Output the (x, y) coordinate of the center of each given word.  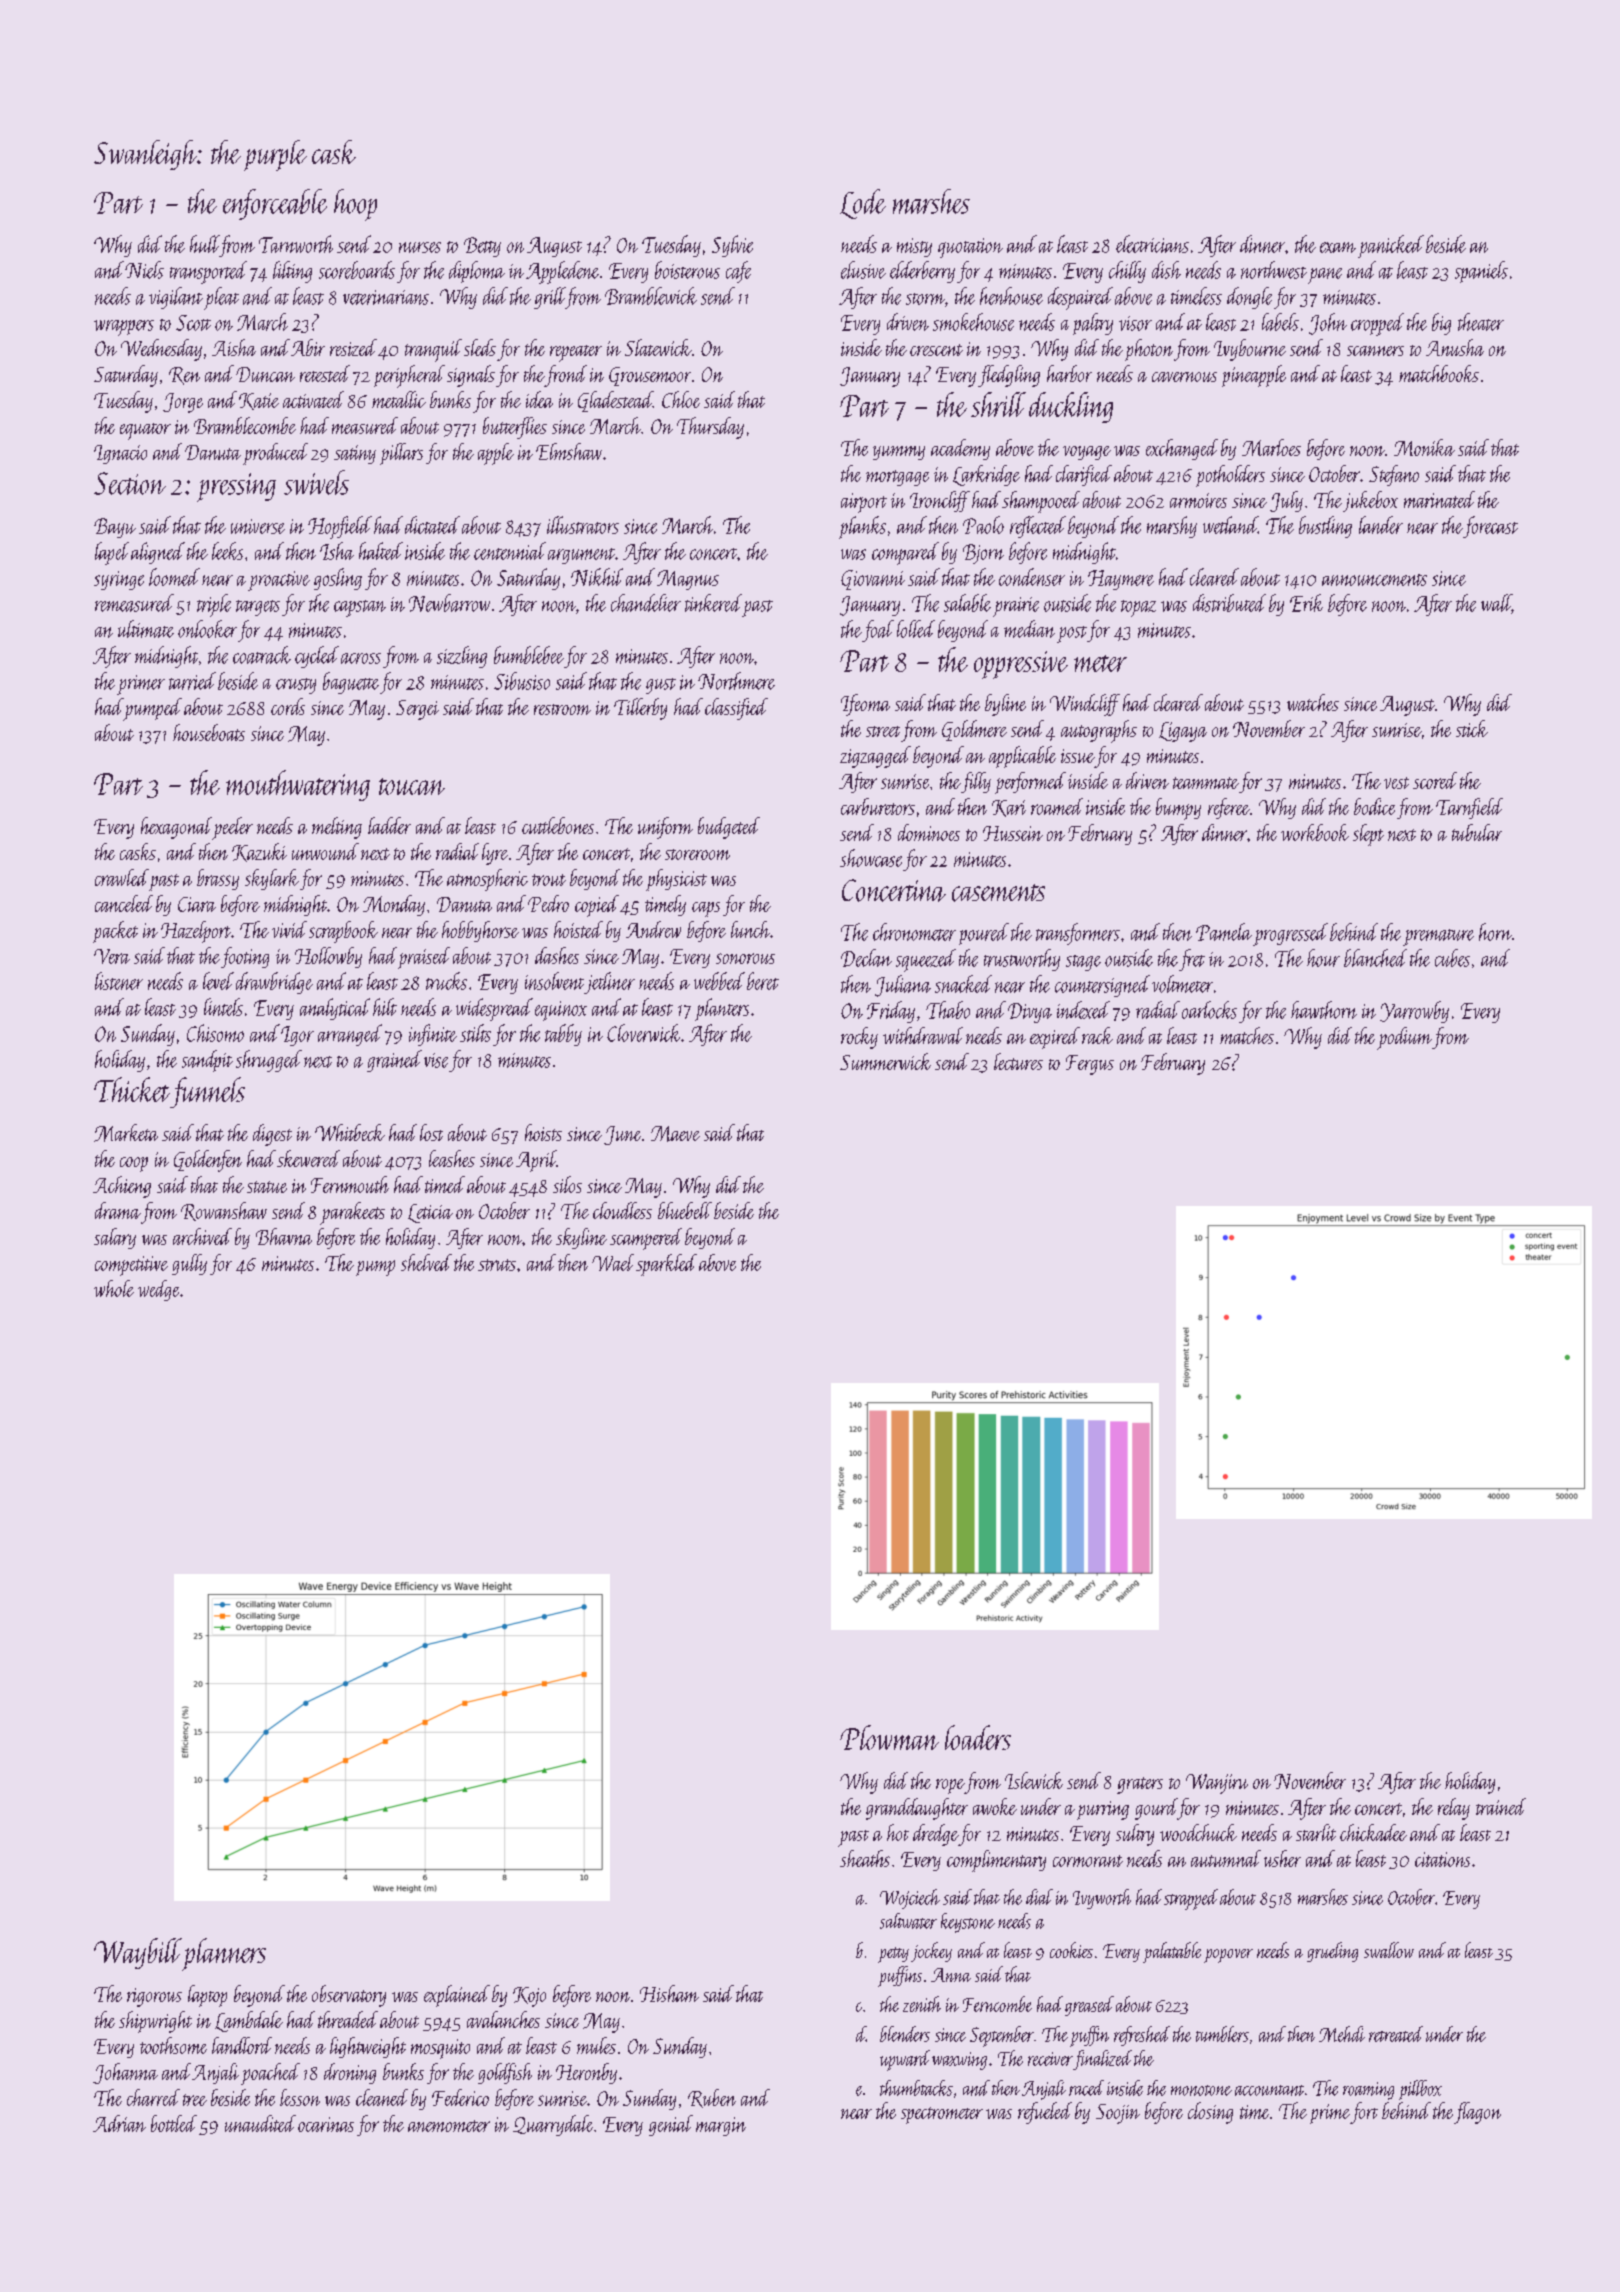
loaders (978, 1737)
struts (497, 1265)
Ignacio (120, 454)
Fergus (1090, 1065)
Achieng (122, 1187)
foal (878, 631)
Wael (613, 1262)
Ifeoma (865, 705)
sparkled (666, 1265)
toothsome (173, 2045)
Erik (1306, 603)
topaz (1138, 608)
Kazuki (259, 852)
